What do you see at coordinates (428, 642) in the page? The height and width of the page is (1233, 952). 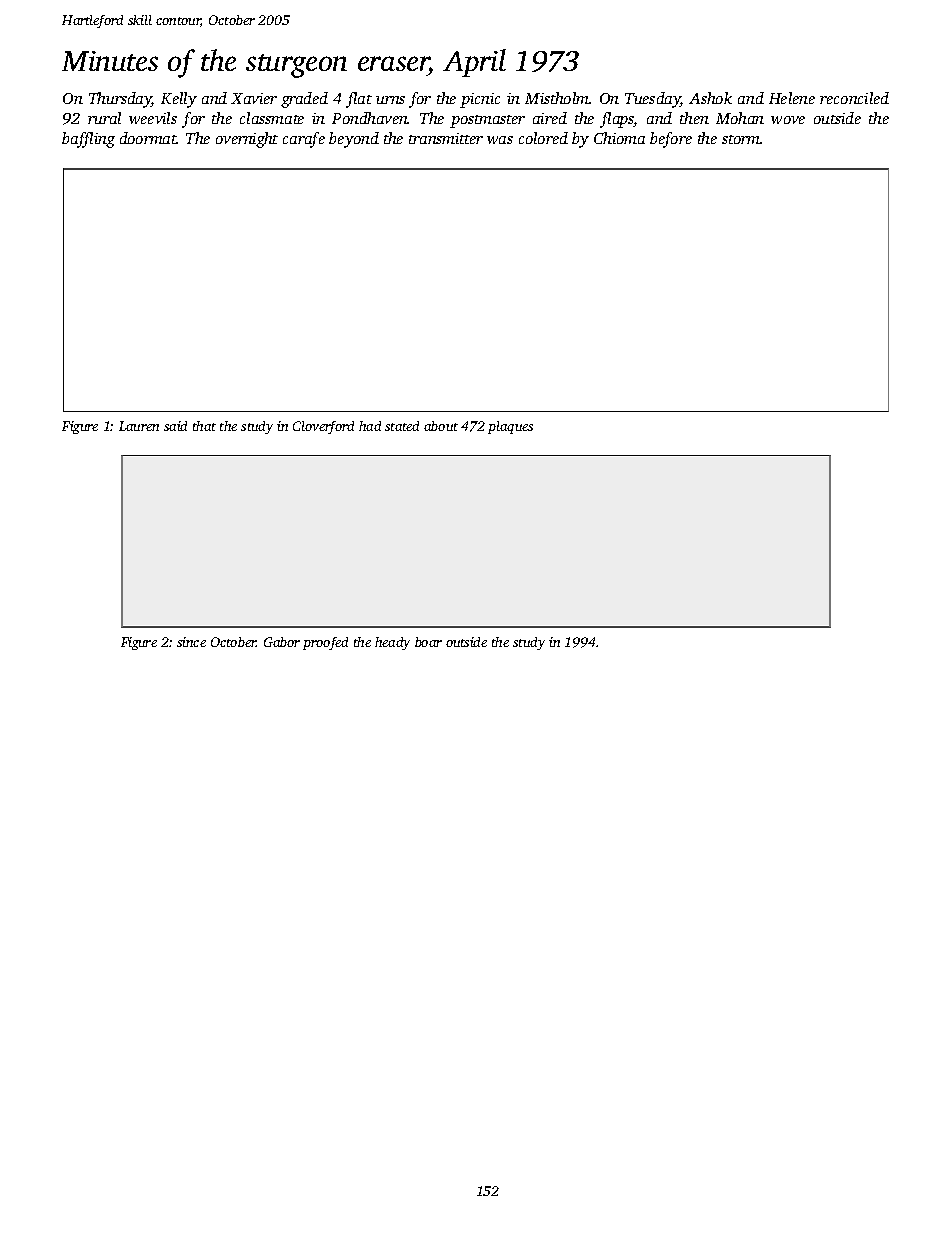 I see `boar` at bounding box center [428, 642].
